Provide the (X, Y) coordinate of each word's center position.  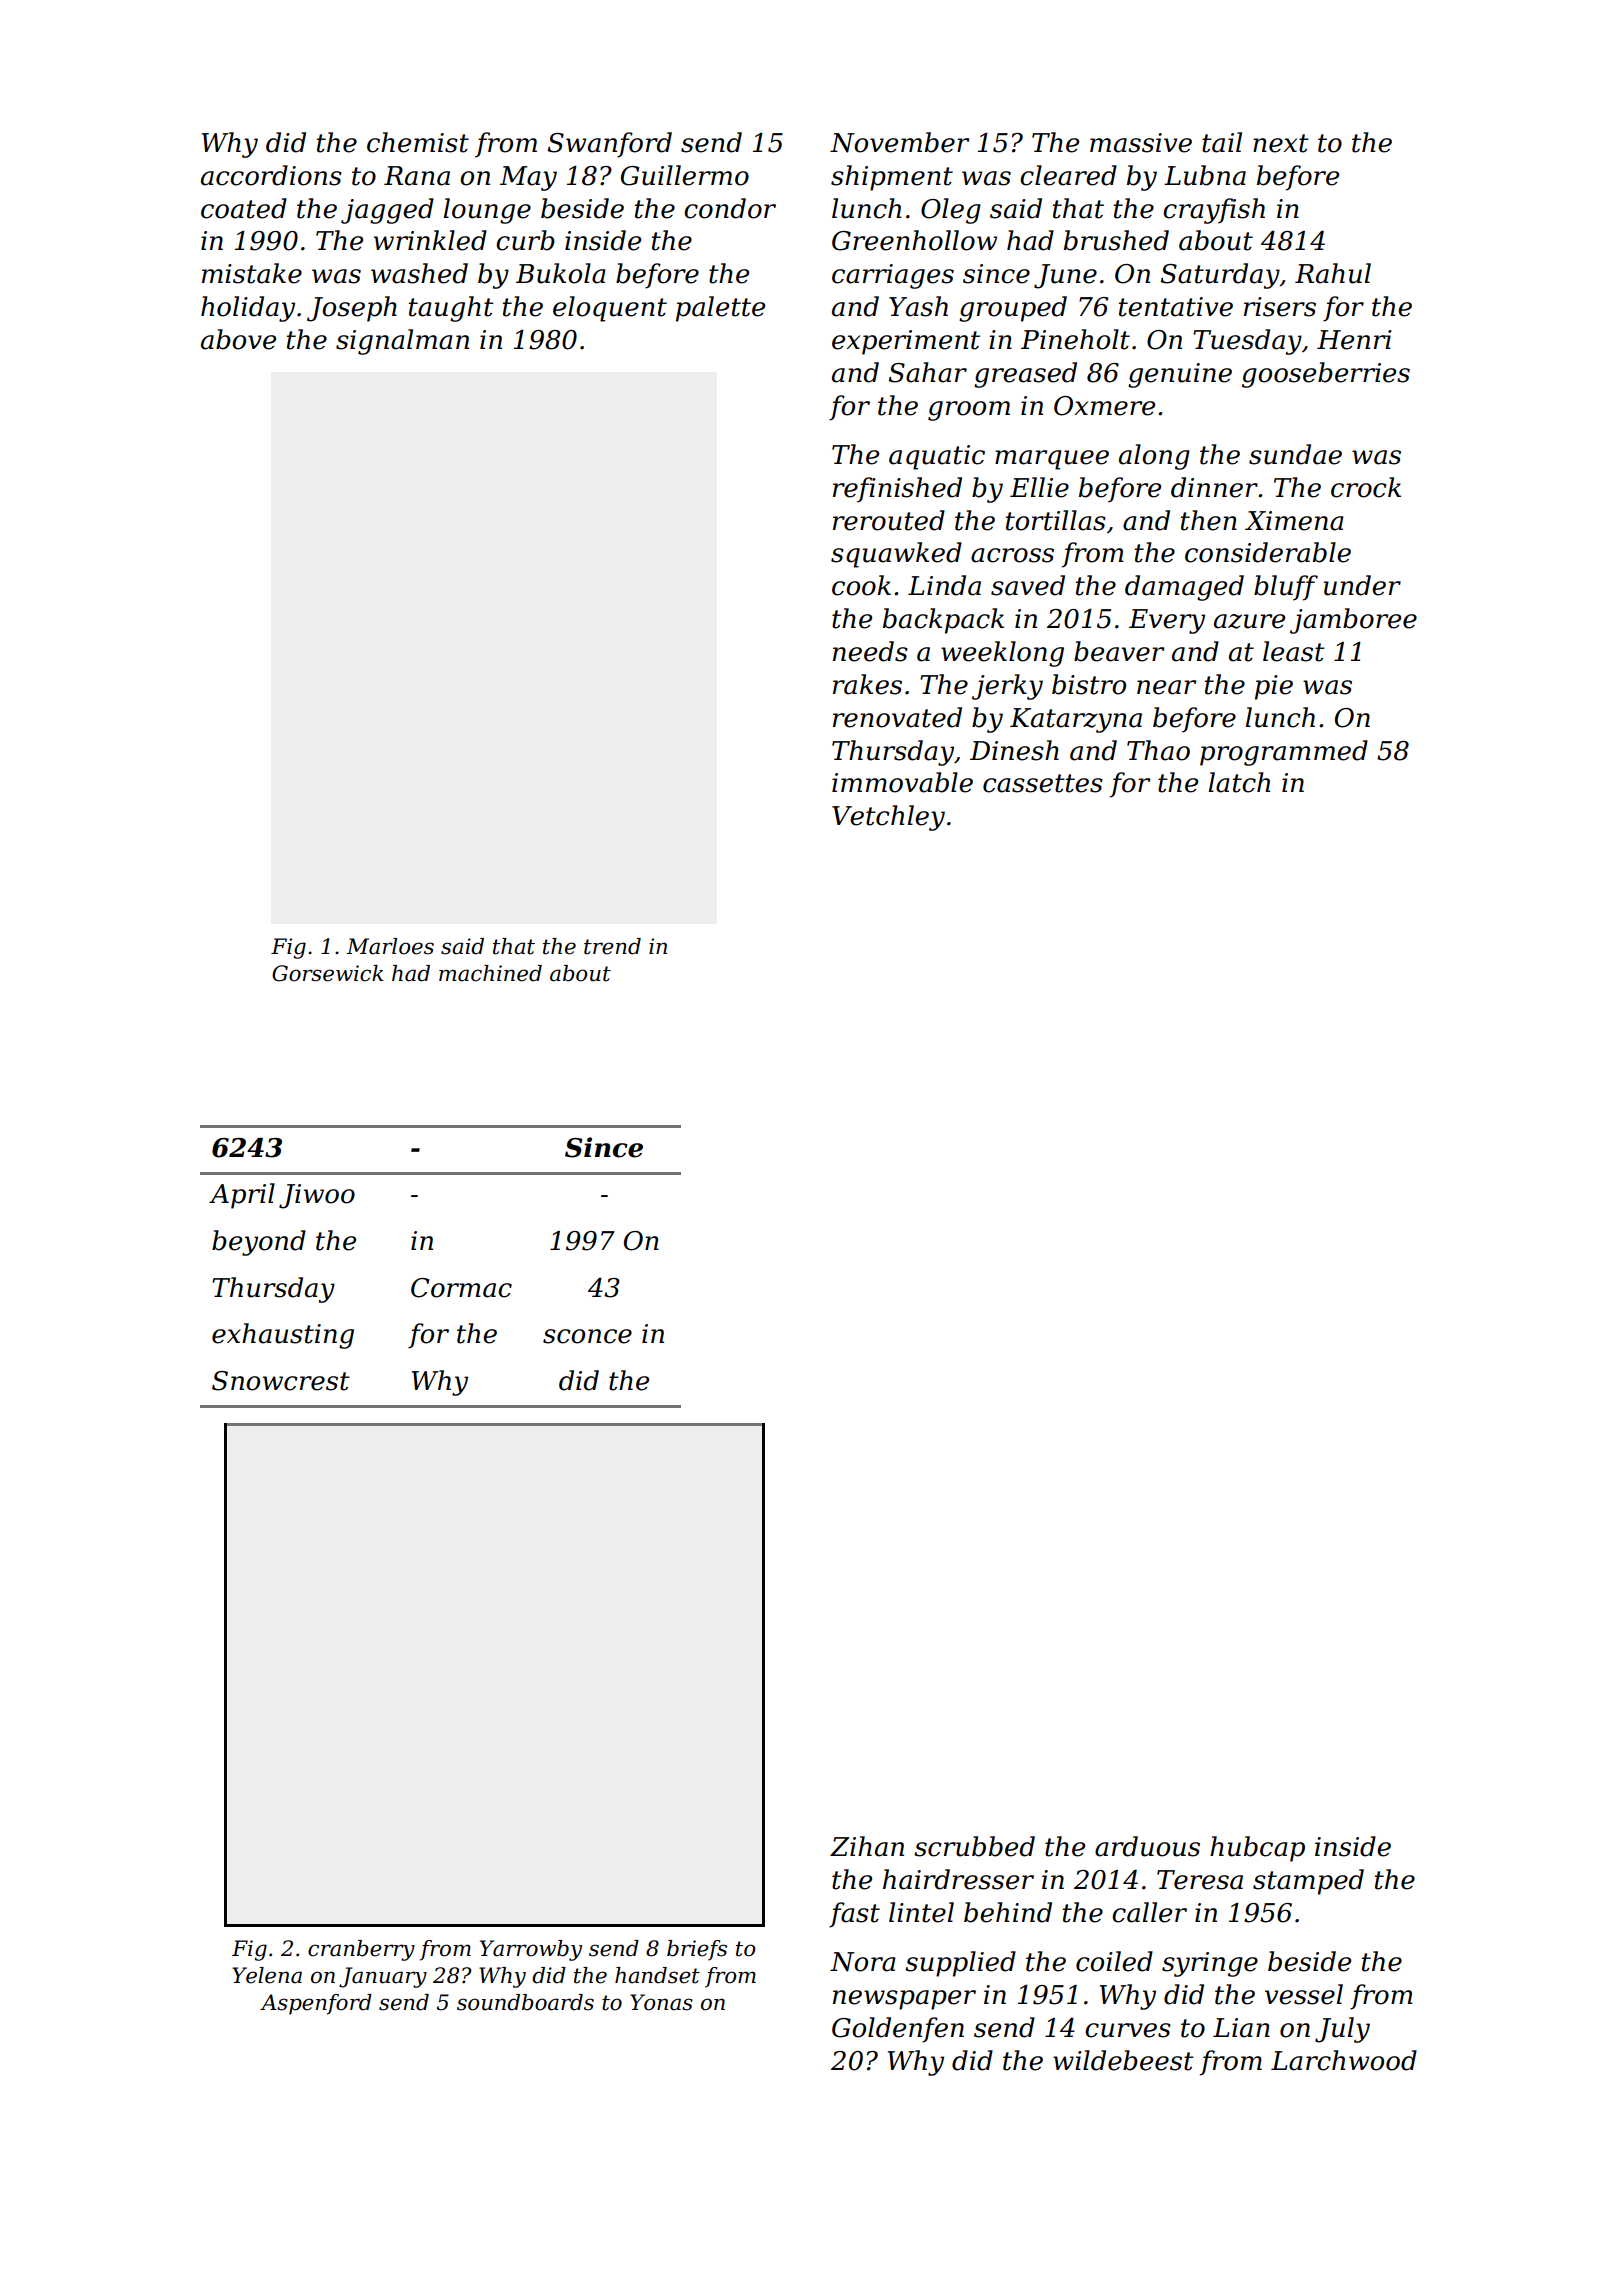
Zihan (867, 1846)
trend (612, 946)
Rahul (1333, 273)
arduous (1147, 1846)
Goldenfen (898, 2030)
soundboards (525, 2002)
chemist (418, 142)
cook (861, 585)
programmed (1284, 753)
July (1342, 2030)
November (899, 142)
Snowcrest (281, 1381)
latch (1239, 782)
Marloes (390, 946)
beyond (259, 1243)
